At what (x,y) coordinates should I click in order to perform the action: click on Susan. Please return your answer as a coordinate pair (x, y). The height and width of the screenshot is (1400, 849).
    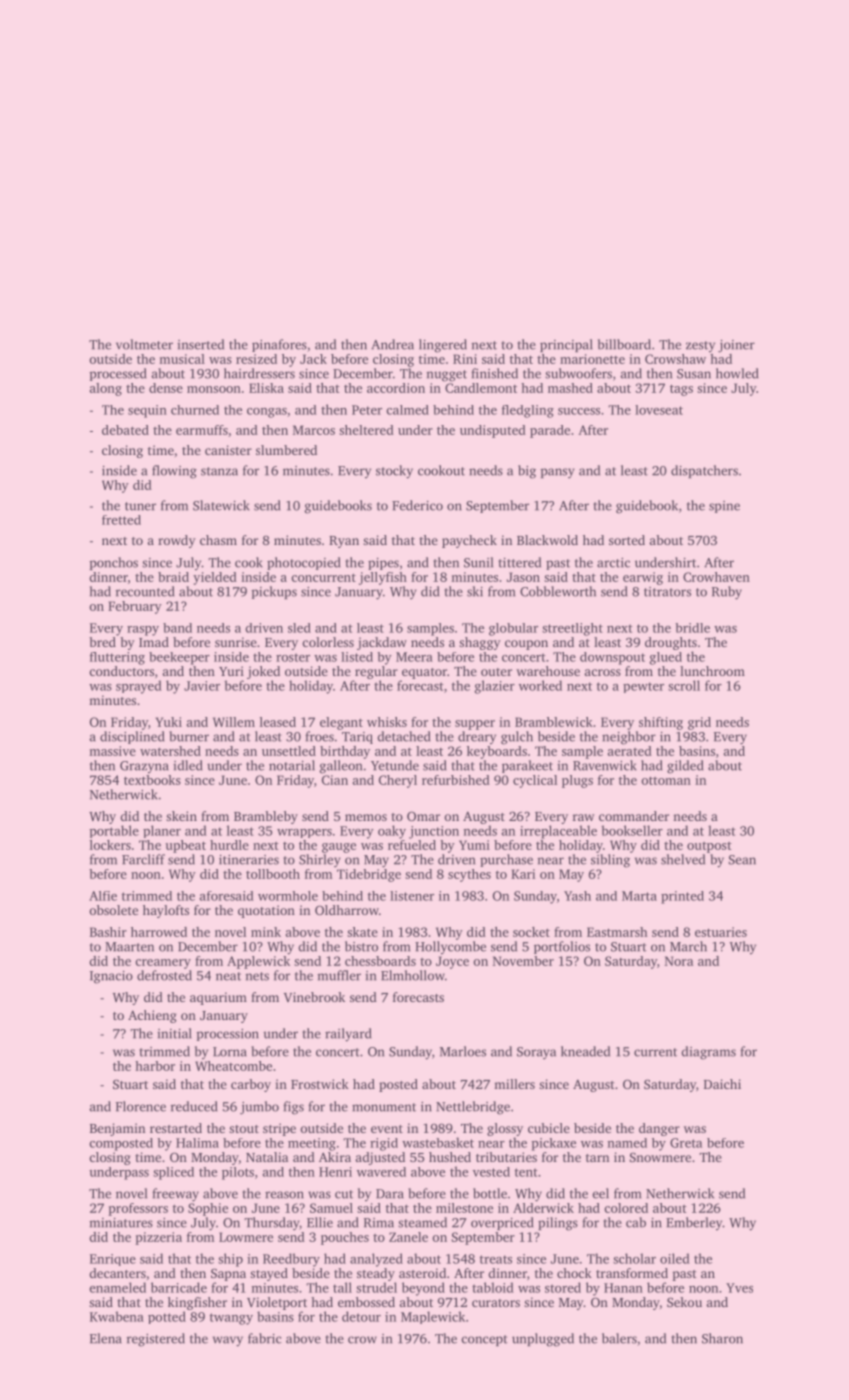
    Looking at the image, I should click on (694, 374).
